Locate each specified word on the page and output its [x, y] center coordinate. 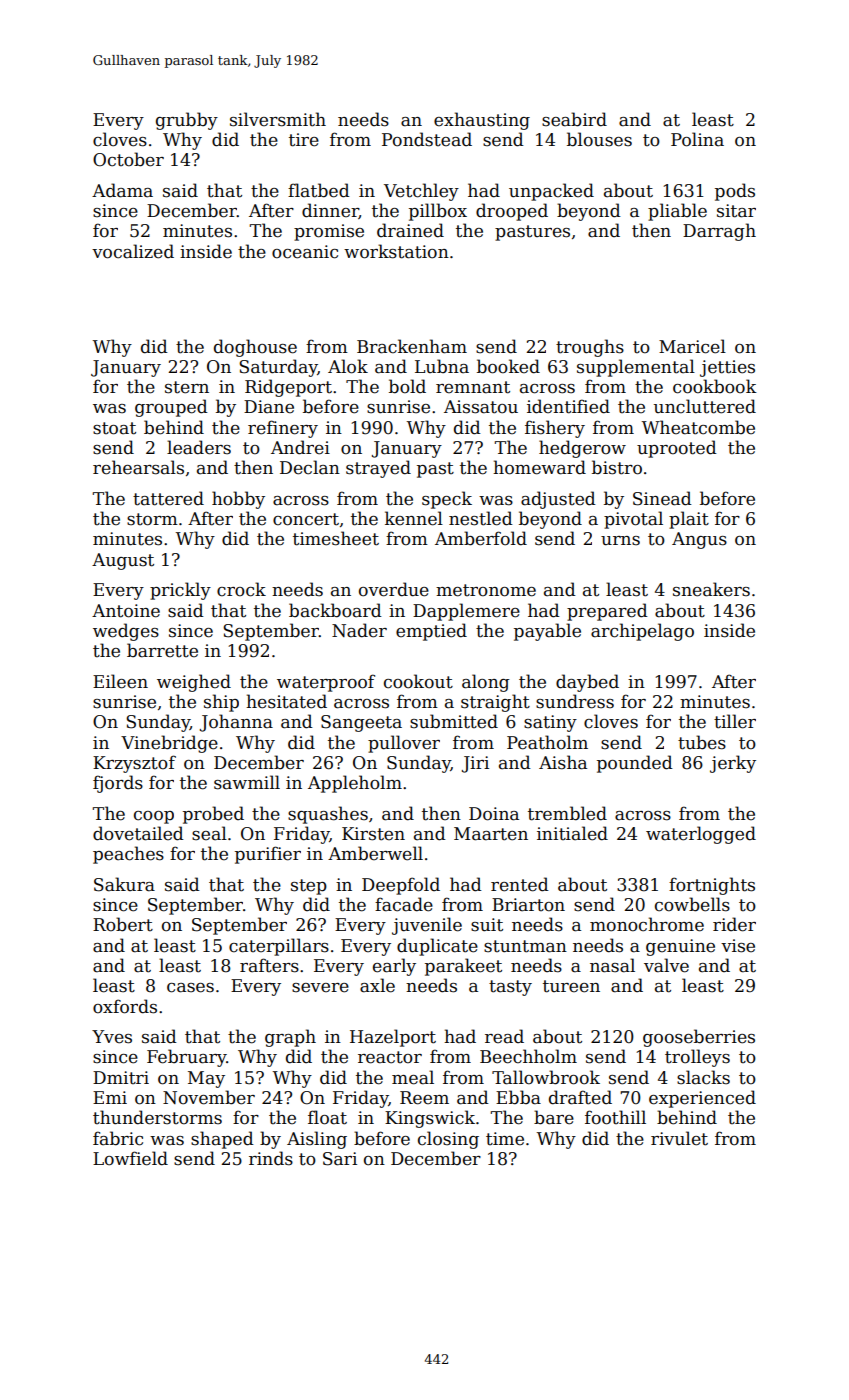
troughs [590, 348]
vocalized [133, 251]
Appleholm [355, 784]
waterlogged [701, 835]
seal [209, 833]
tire [304, 140]
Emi [110, 1097]
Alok [348, 366]
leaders [199, 447]
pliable [677, 212]
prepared [607, 612]
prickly [180, 591]
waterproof [326, 683]
